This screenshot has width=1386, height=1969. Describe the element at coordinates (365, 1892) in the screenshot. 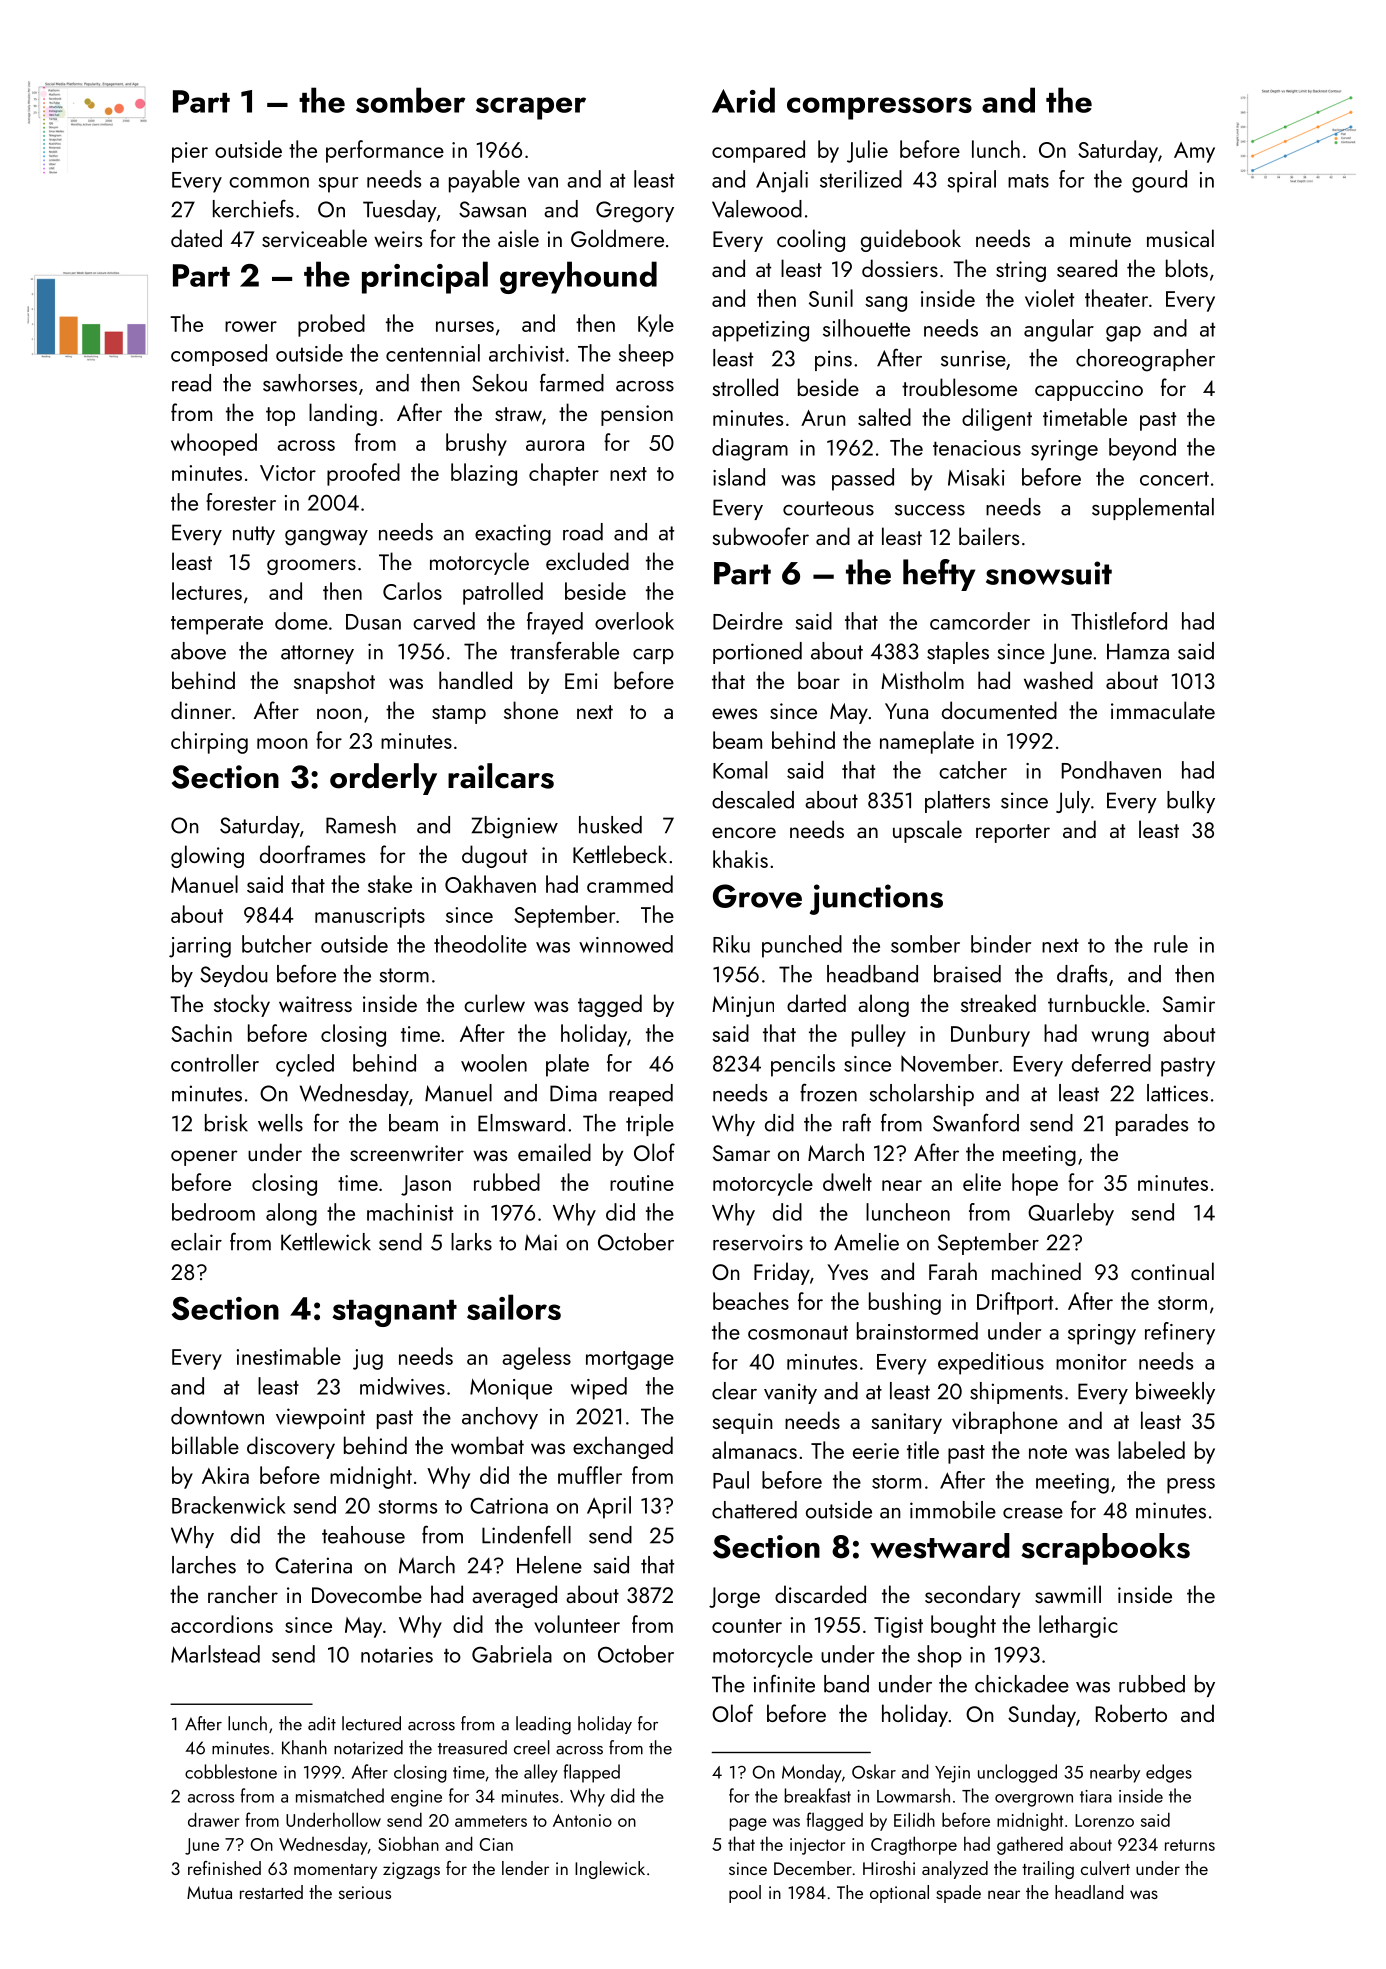

I see `serious` at that location.
